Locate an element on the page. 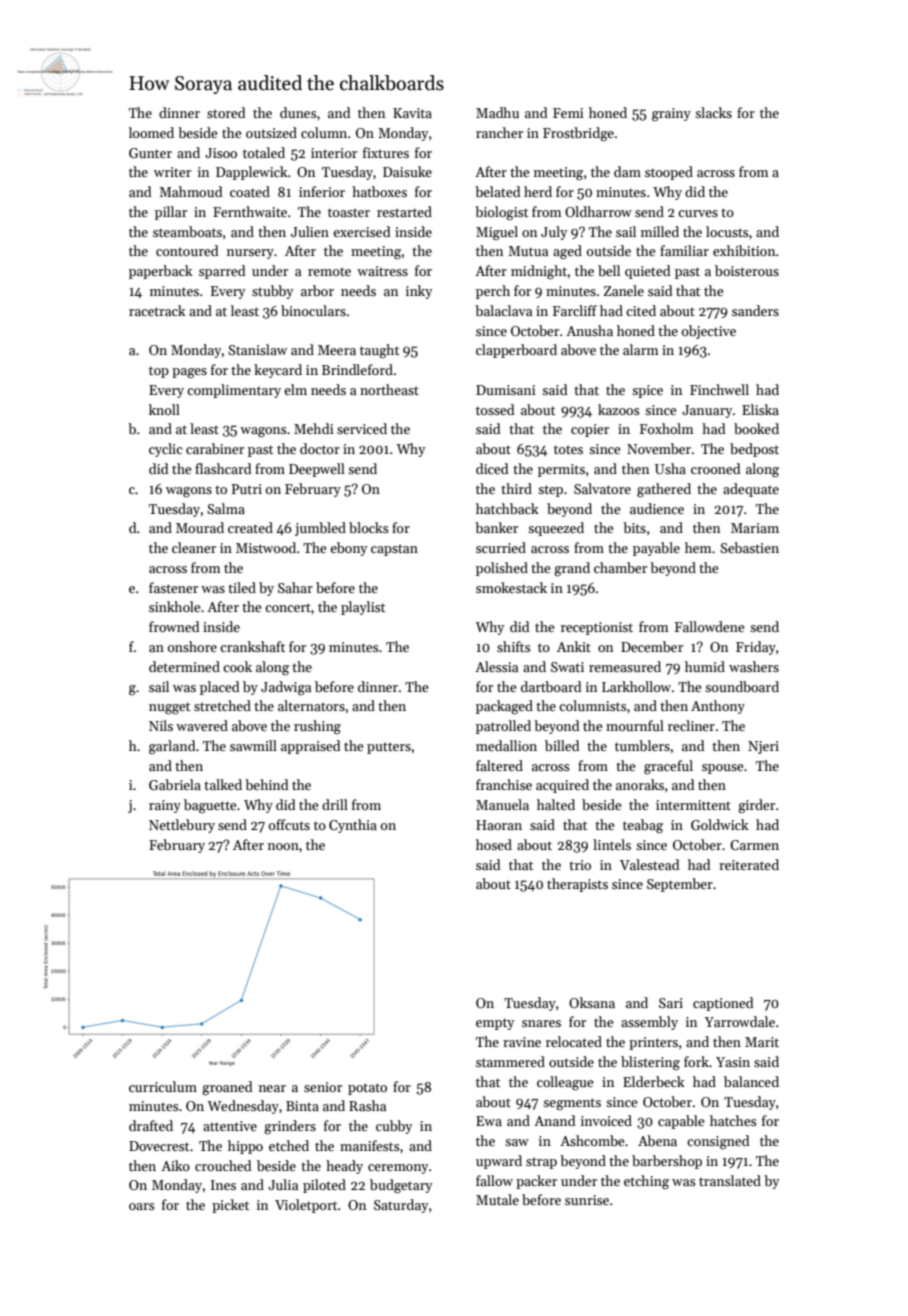 This document has width=908, height=1316. Jadwiga is located at coordinates (286, 688).
